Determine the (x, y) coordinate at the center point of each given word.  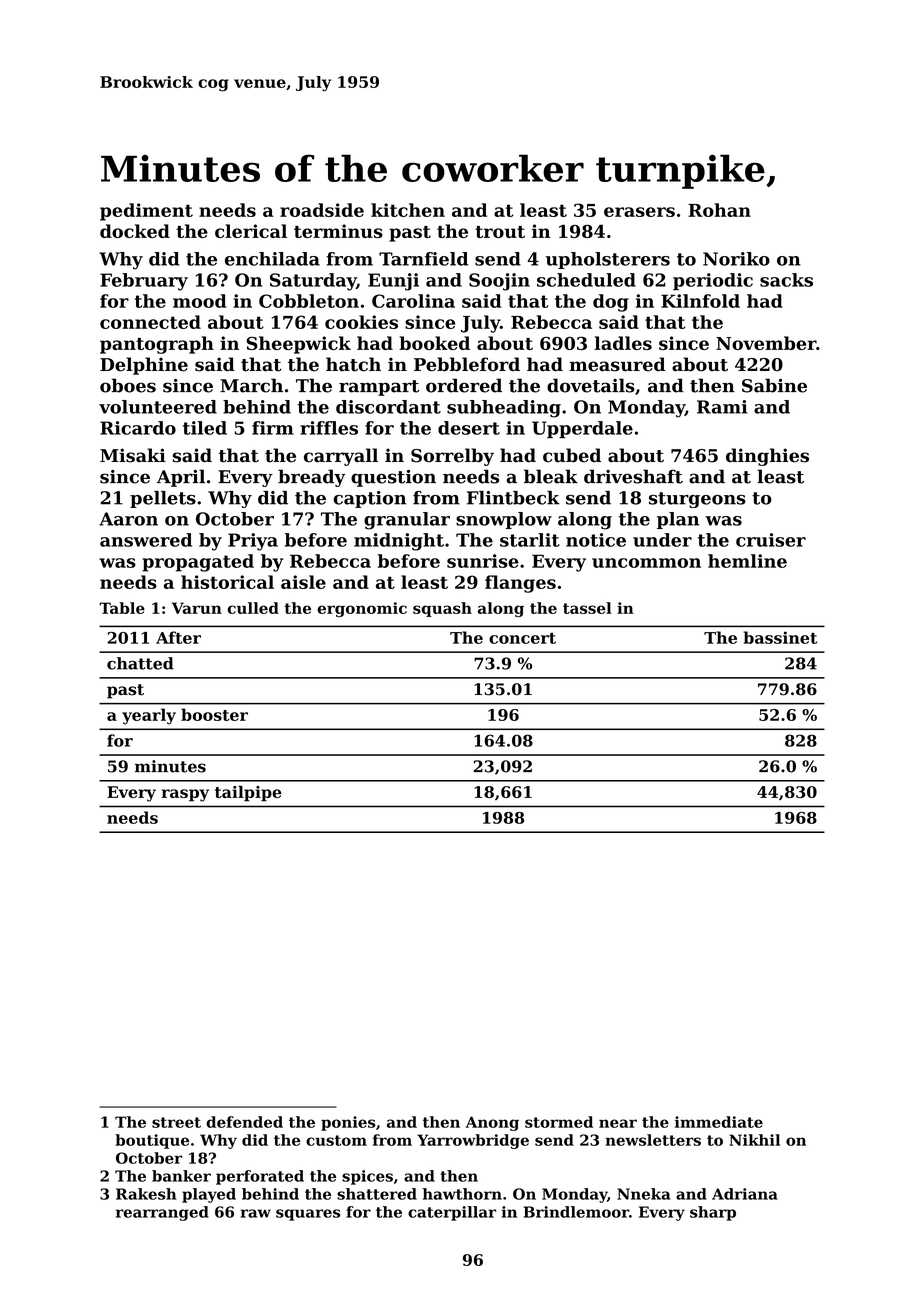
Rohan (719, 210)
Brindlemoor (576, 1212)
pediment (146, 212)
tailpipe (248, 794)
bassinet (780, 637)
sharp (713, 1213)
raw (255, 1213)
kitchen (408, 210)
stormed (559, 1122)
